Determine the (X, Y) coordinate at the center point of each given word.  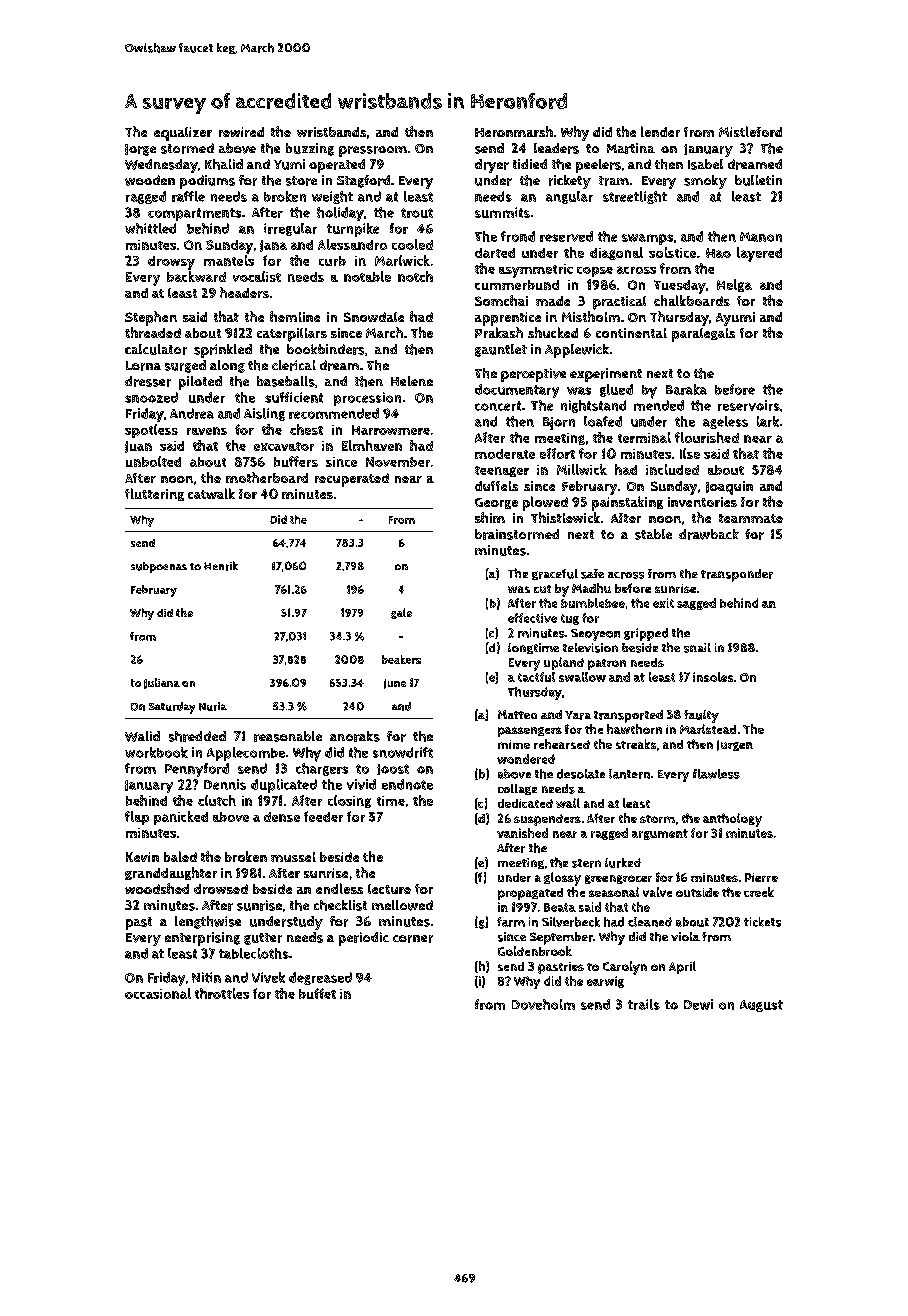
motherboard (267, 477)
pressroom (373, 151)
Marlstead (708, 729)
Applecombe (246, 754)
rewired (241, 132)
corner (413, 939)
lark (768, 421)
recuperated (352, 480)
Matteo (517, 714)
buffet (317, 993)
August (761, 1006)
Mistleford (750, 131)
